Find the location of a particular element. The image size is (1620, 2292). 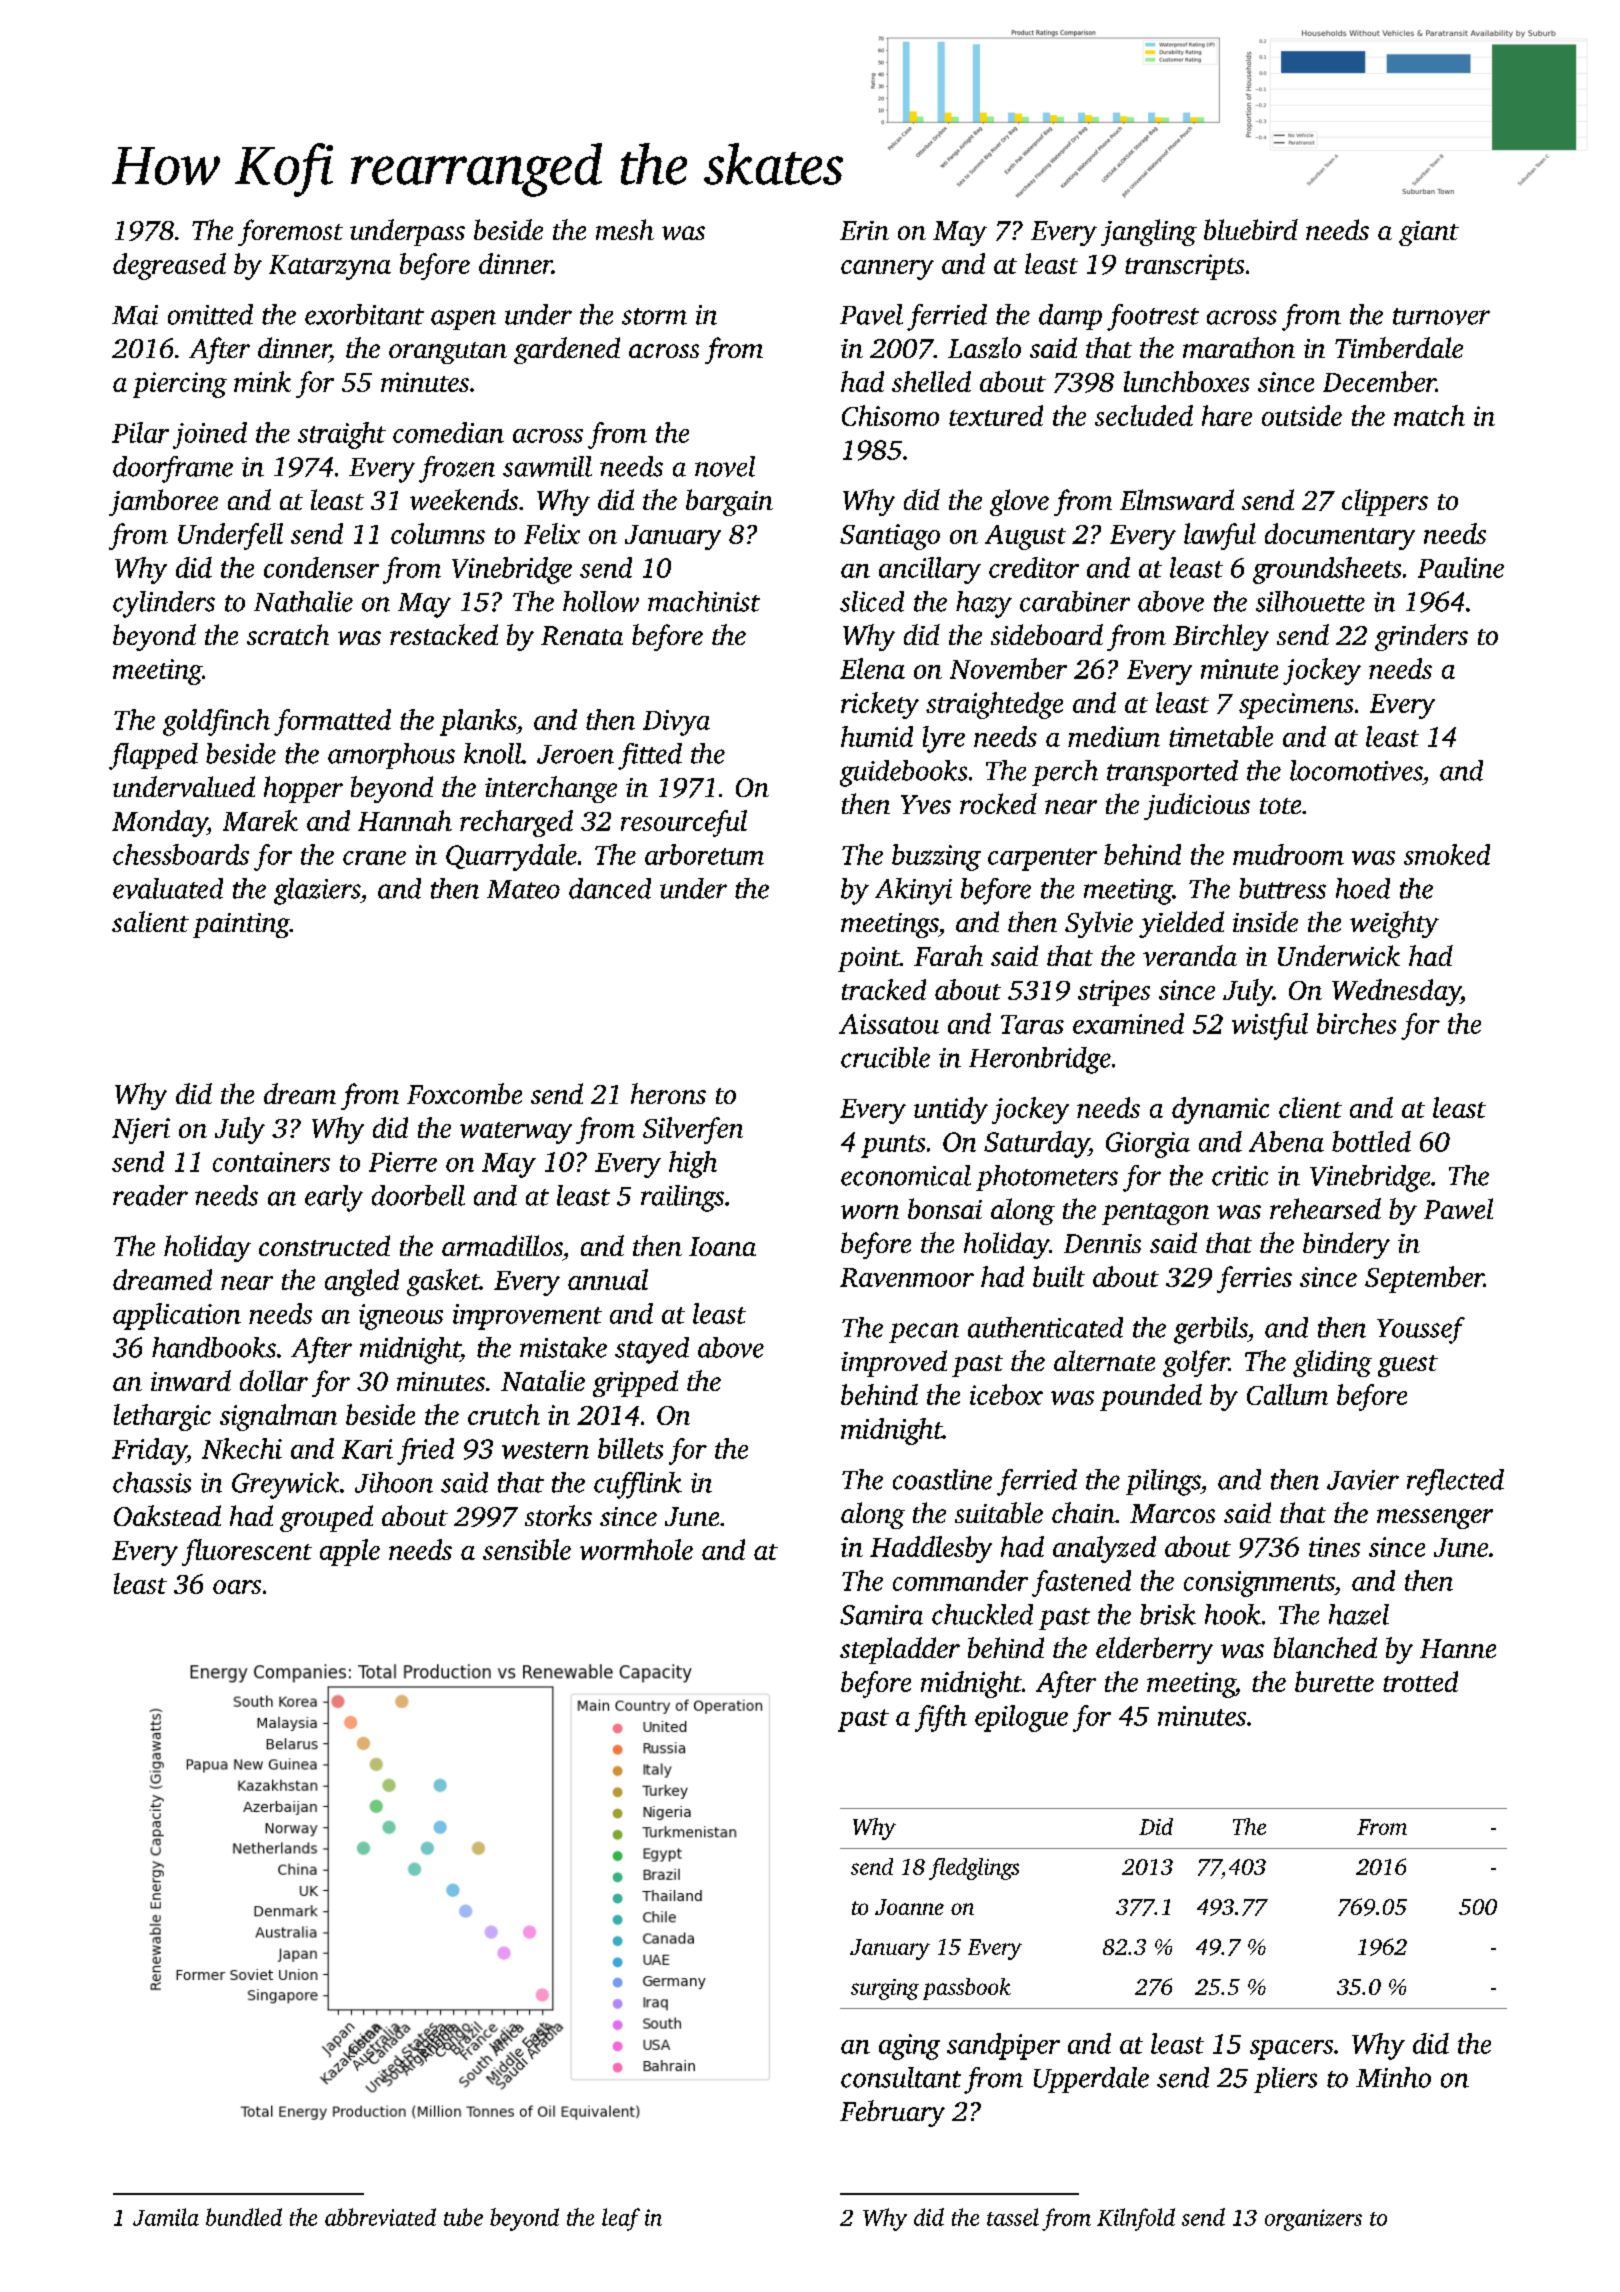

reader is located at coordinates (150, 1195).
